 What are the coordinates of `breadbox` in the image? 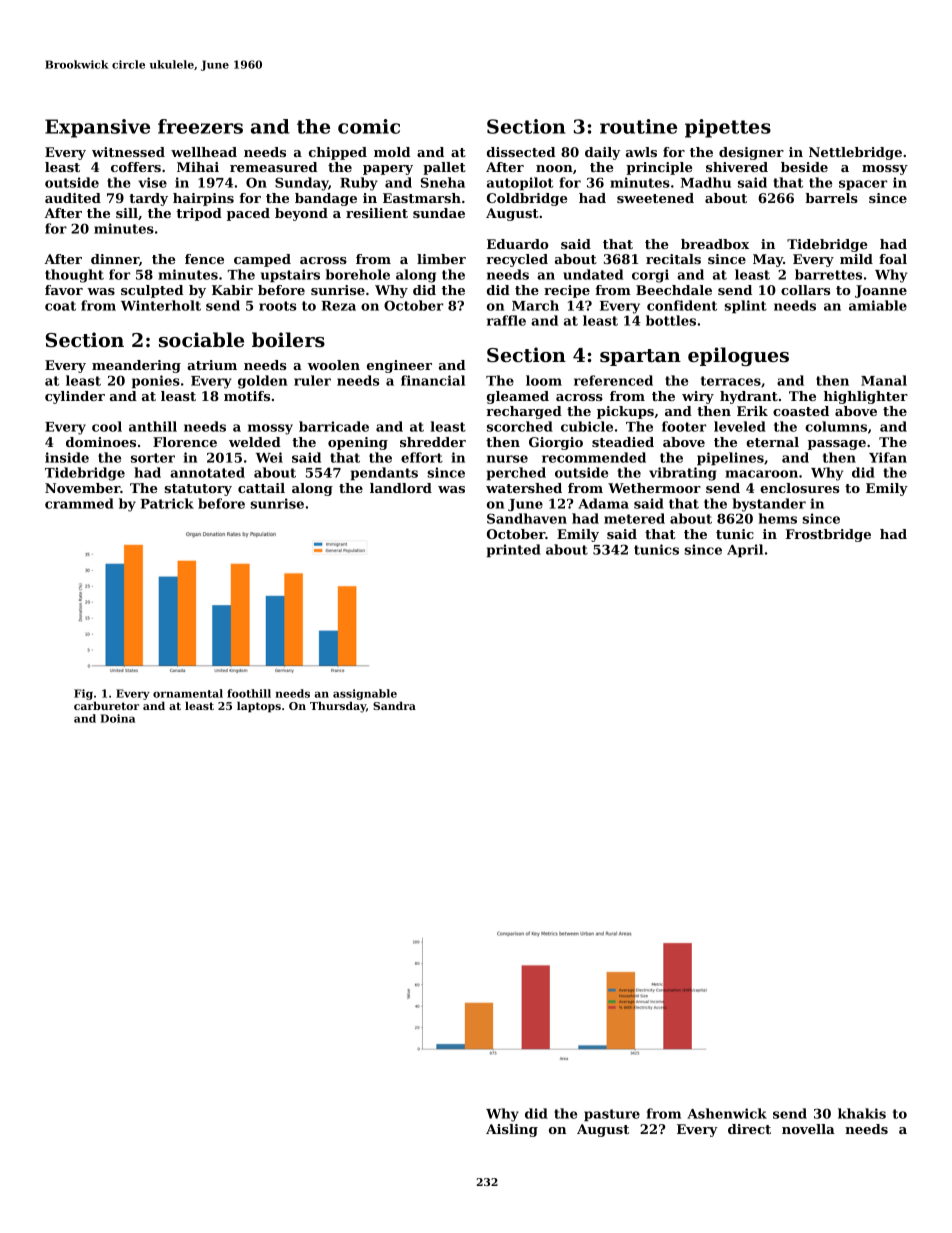 It's located at (715, 244).
